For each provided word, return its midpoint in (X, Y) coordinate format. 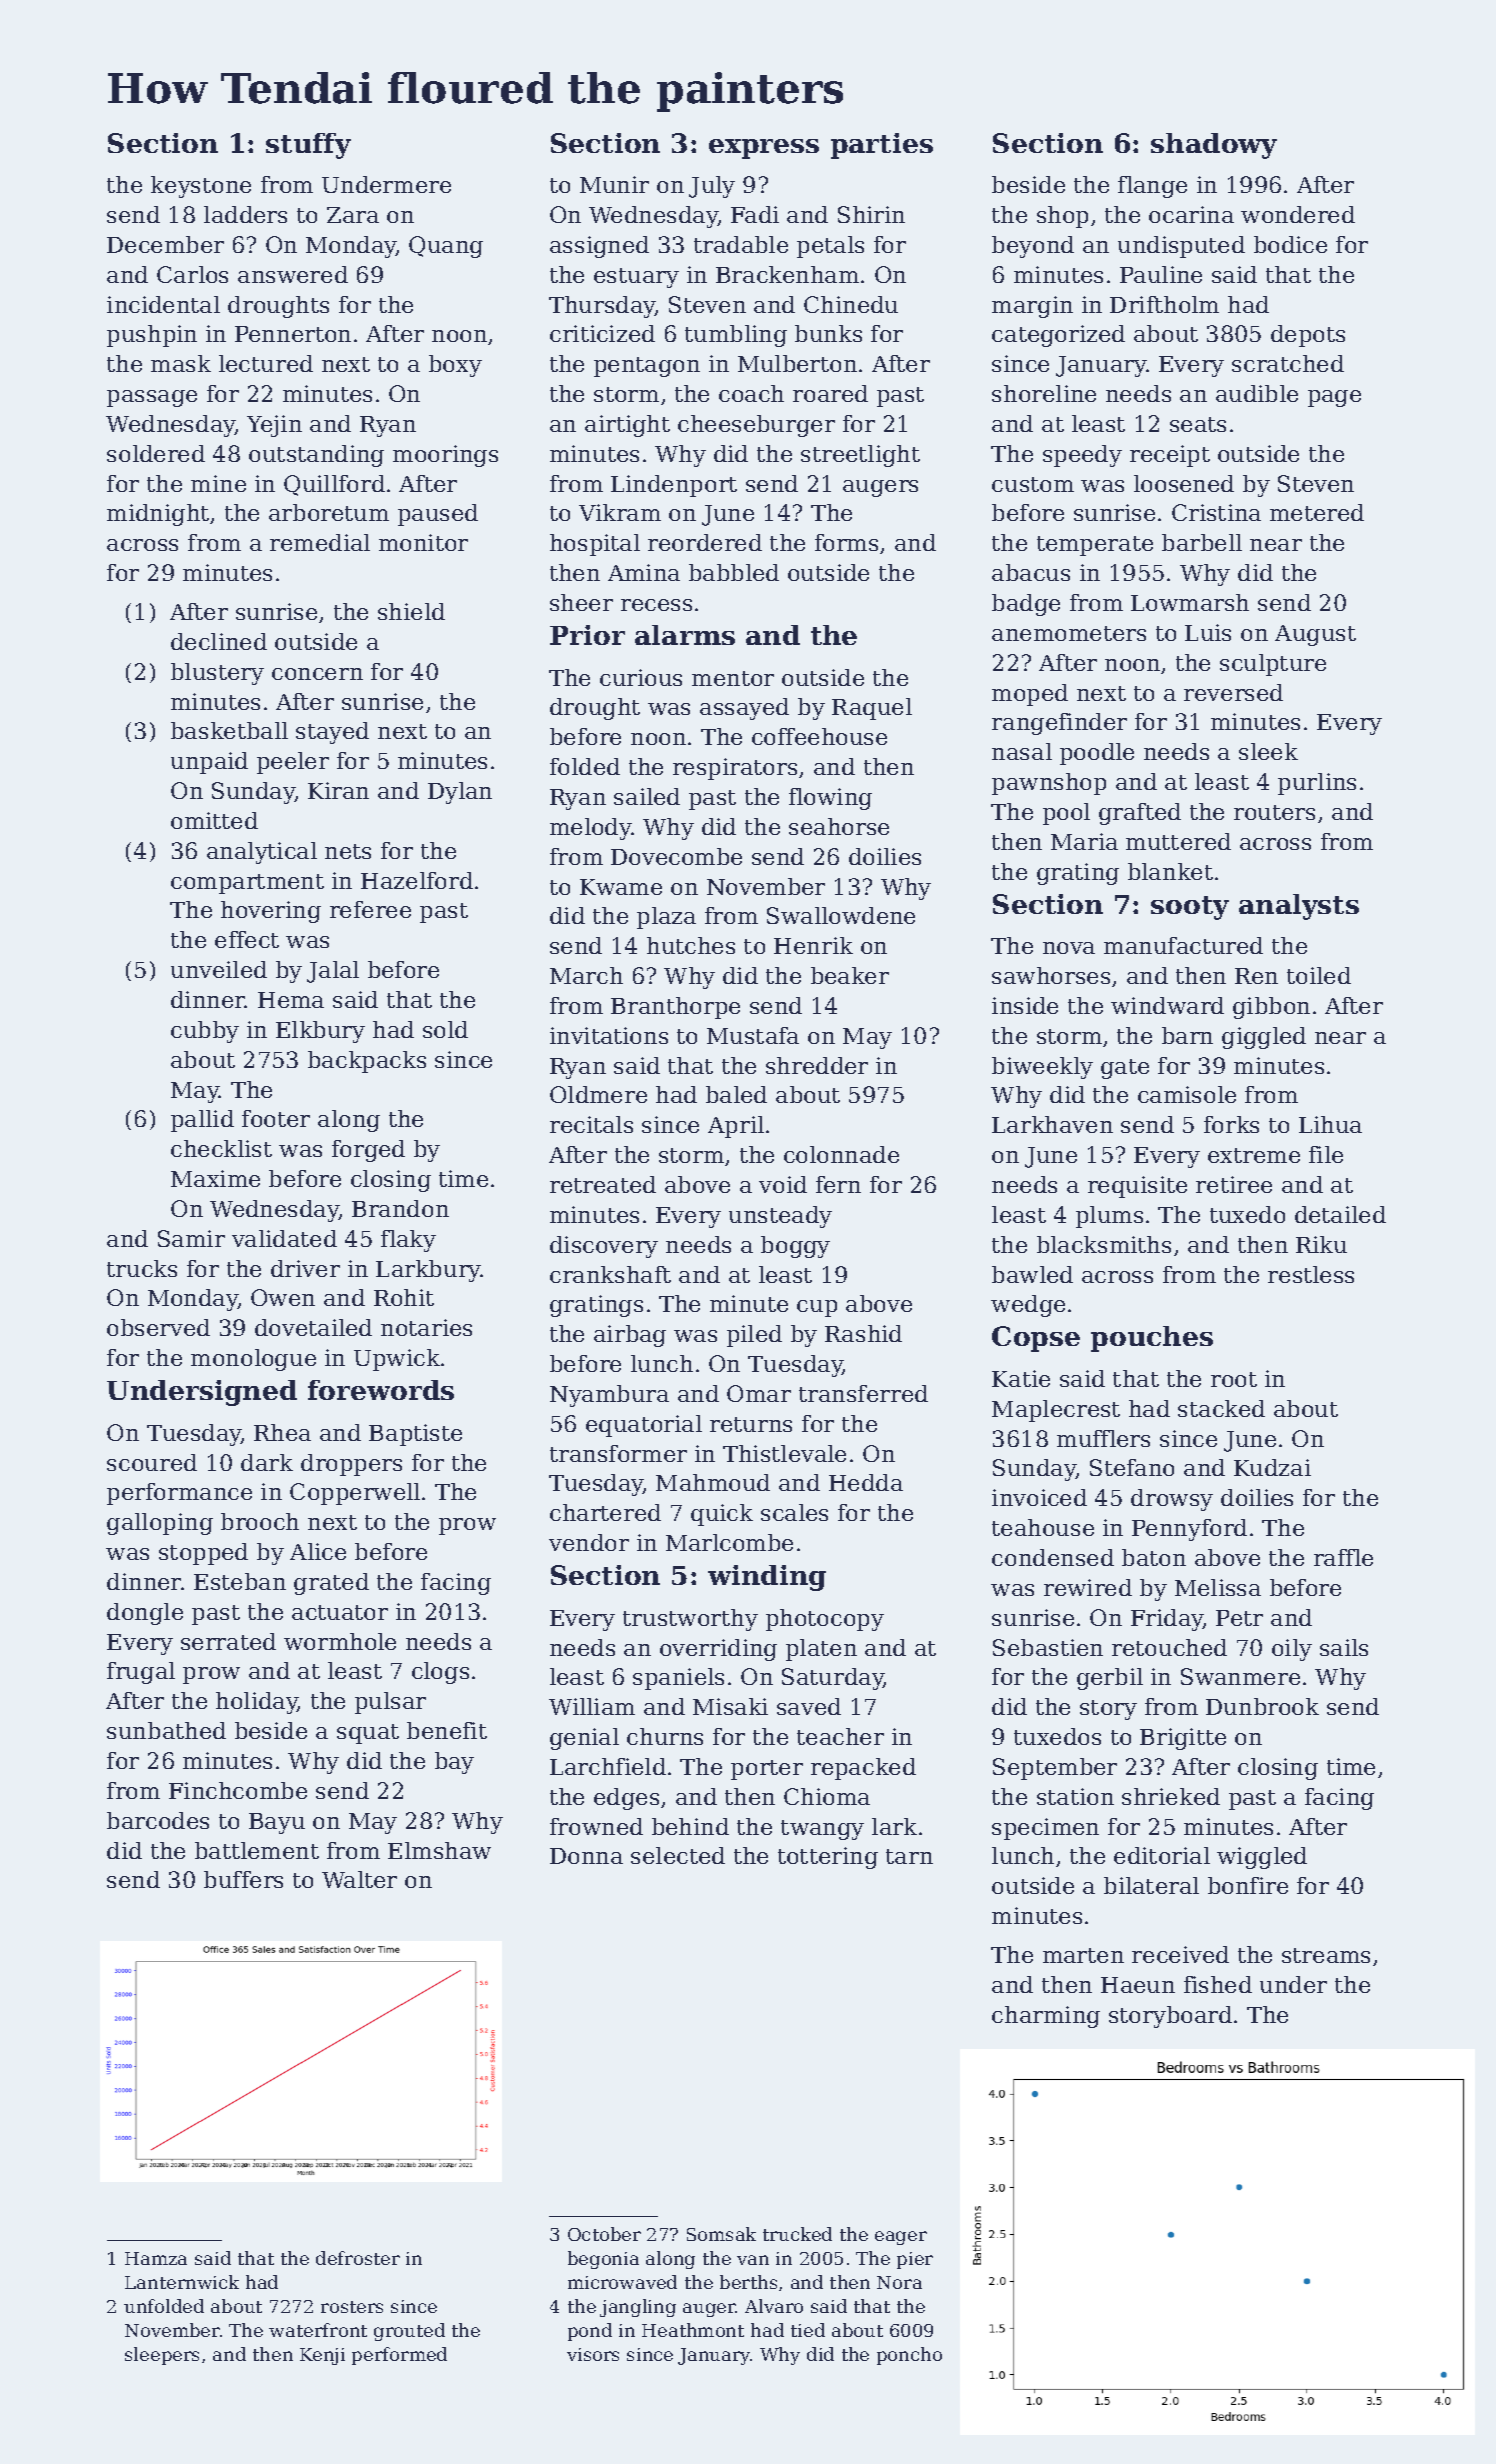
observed (158, 1327)
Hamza (156, 2258)
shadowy (1214, 146)
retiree (1234, 1184)
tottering (828, 1858)
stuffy (308, 146)
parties (882, 146)
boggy (795, 1247)
